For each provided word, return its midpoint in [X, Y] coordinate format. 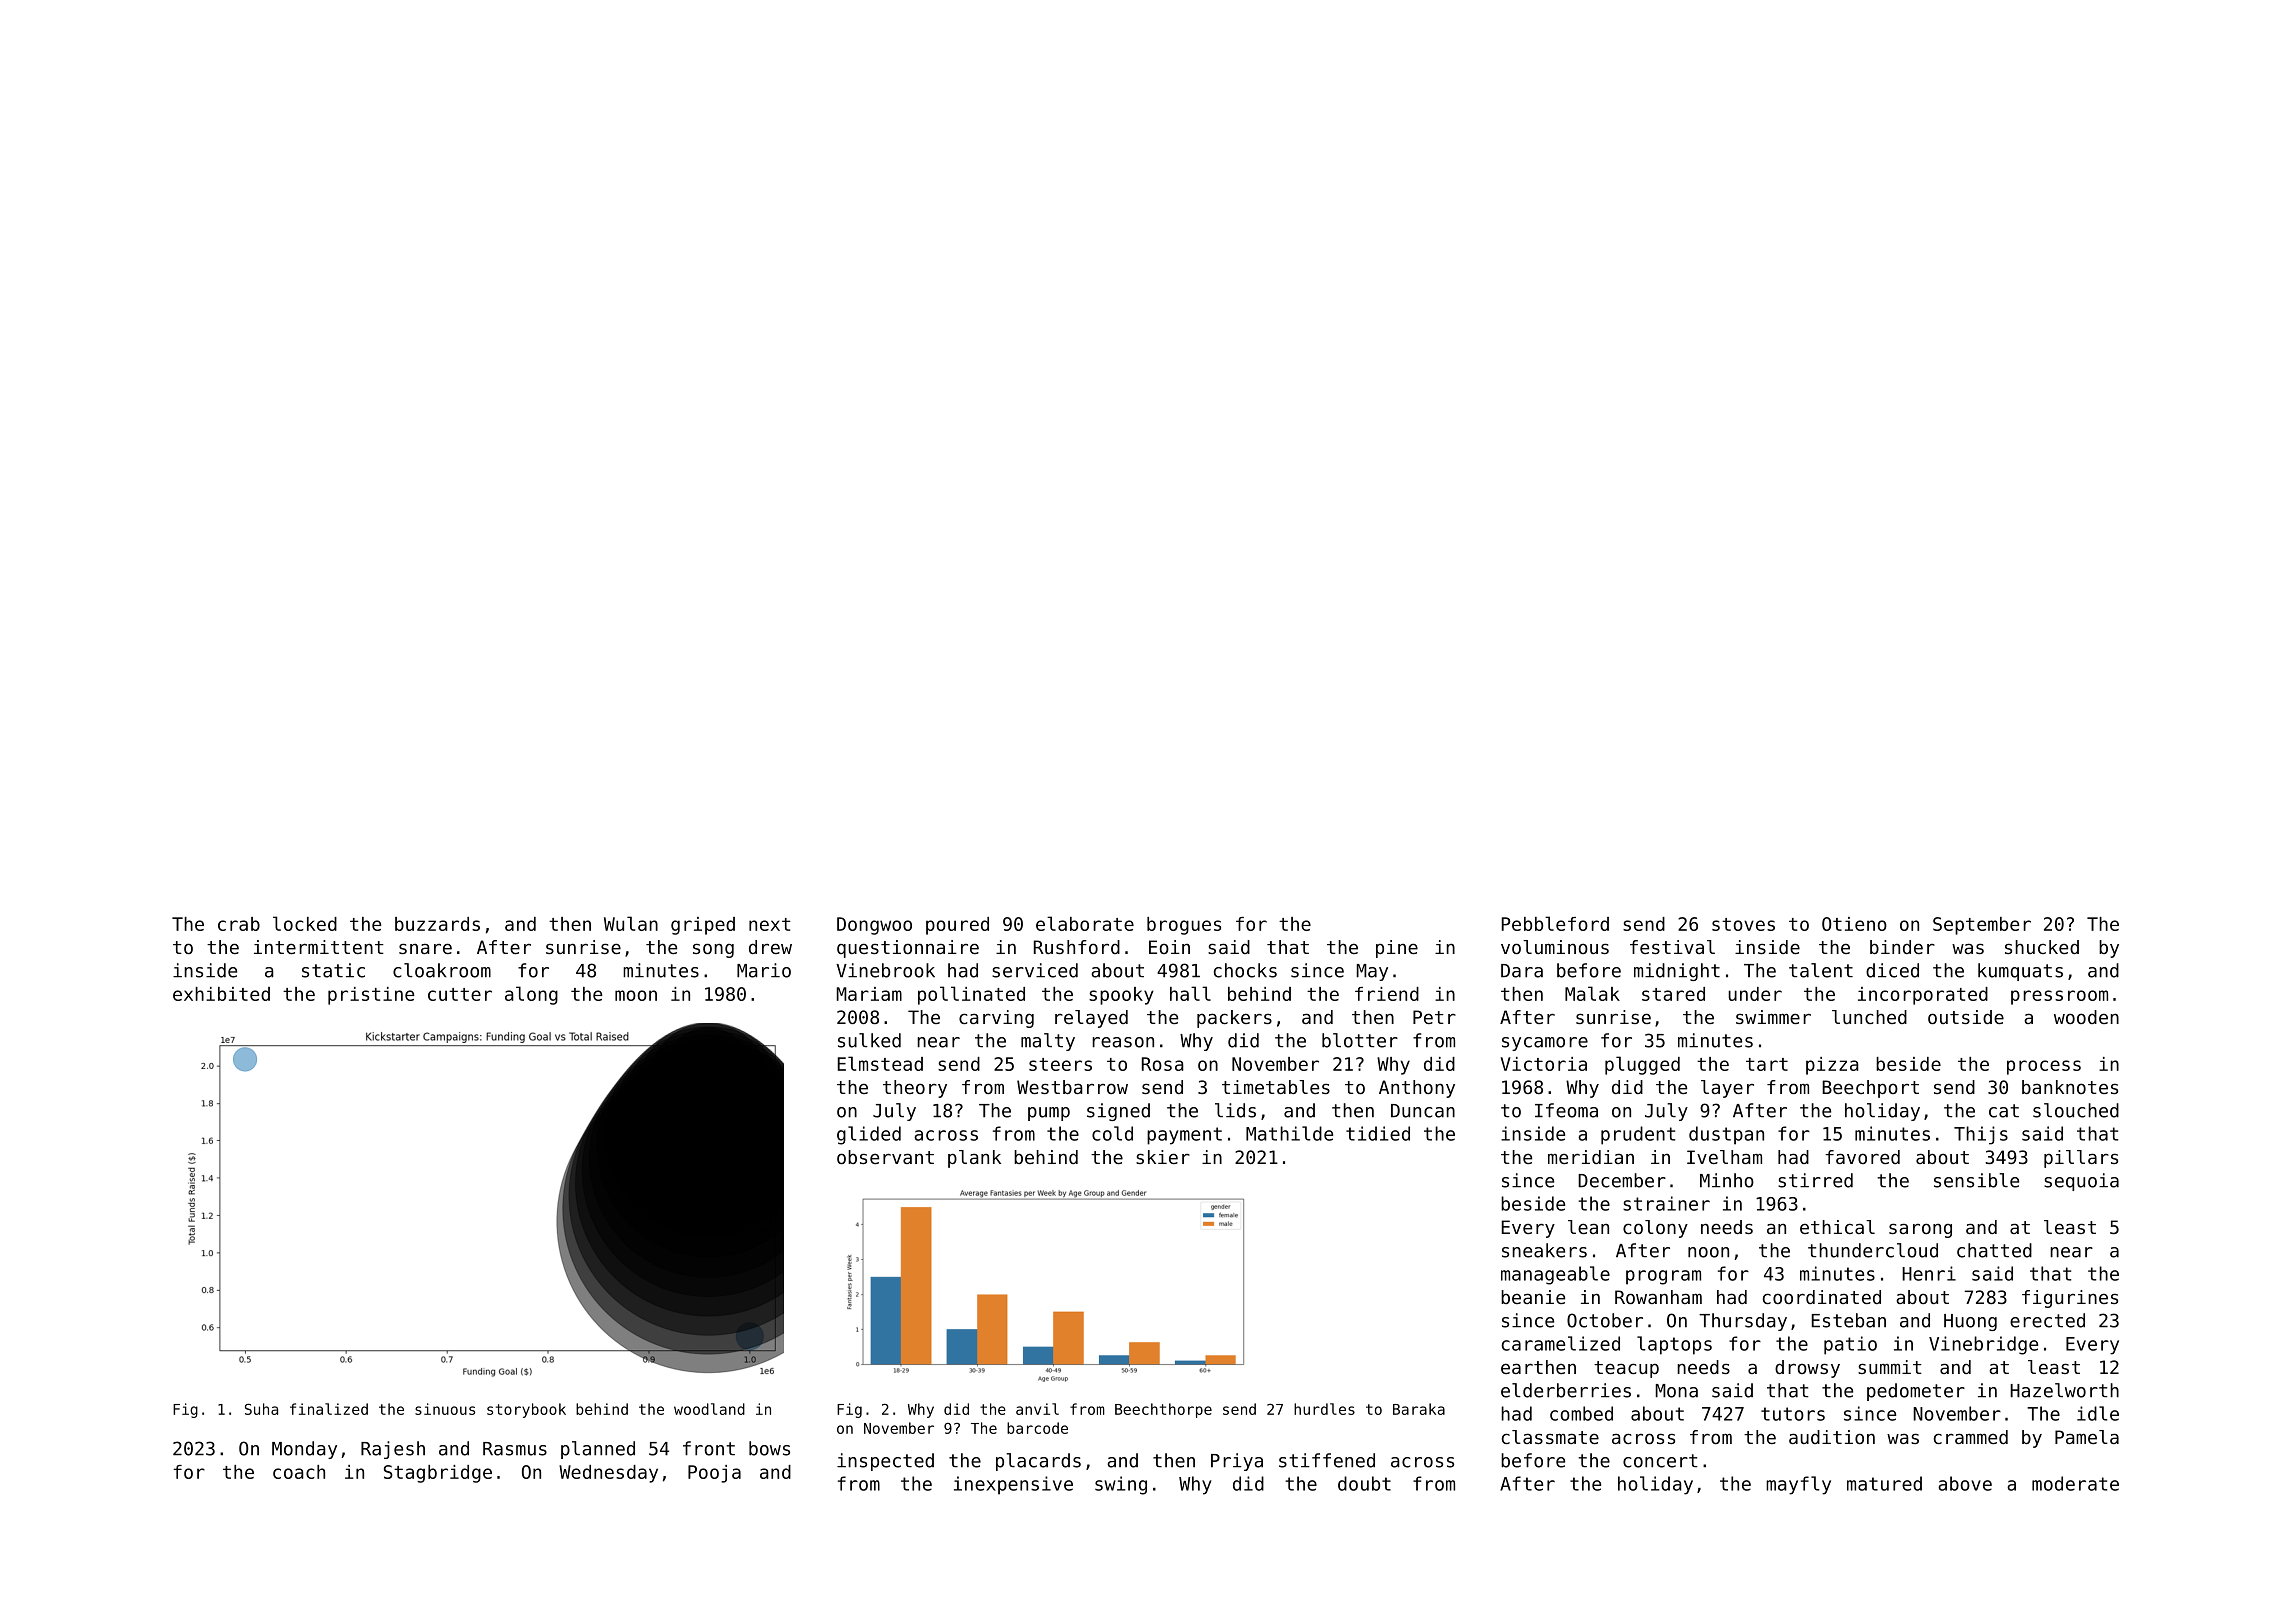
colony [1655, 1229]
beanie [1533, 1297]
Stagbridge [438, 1474]
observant [885, 1157]
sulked [869, 1040]
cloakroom [442, 970]
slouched [2076, 1110]
